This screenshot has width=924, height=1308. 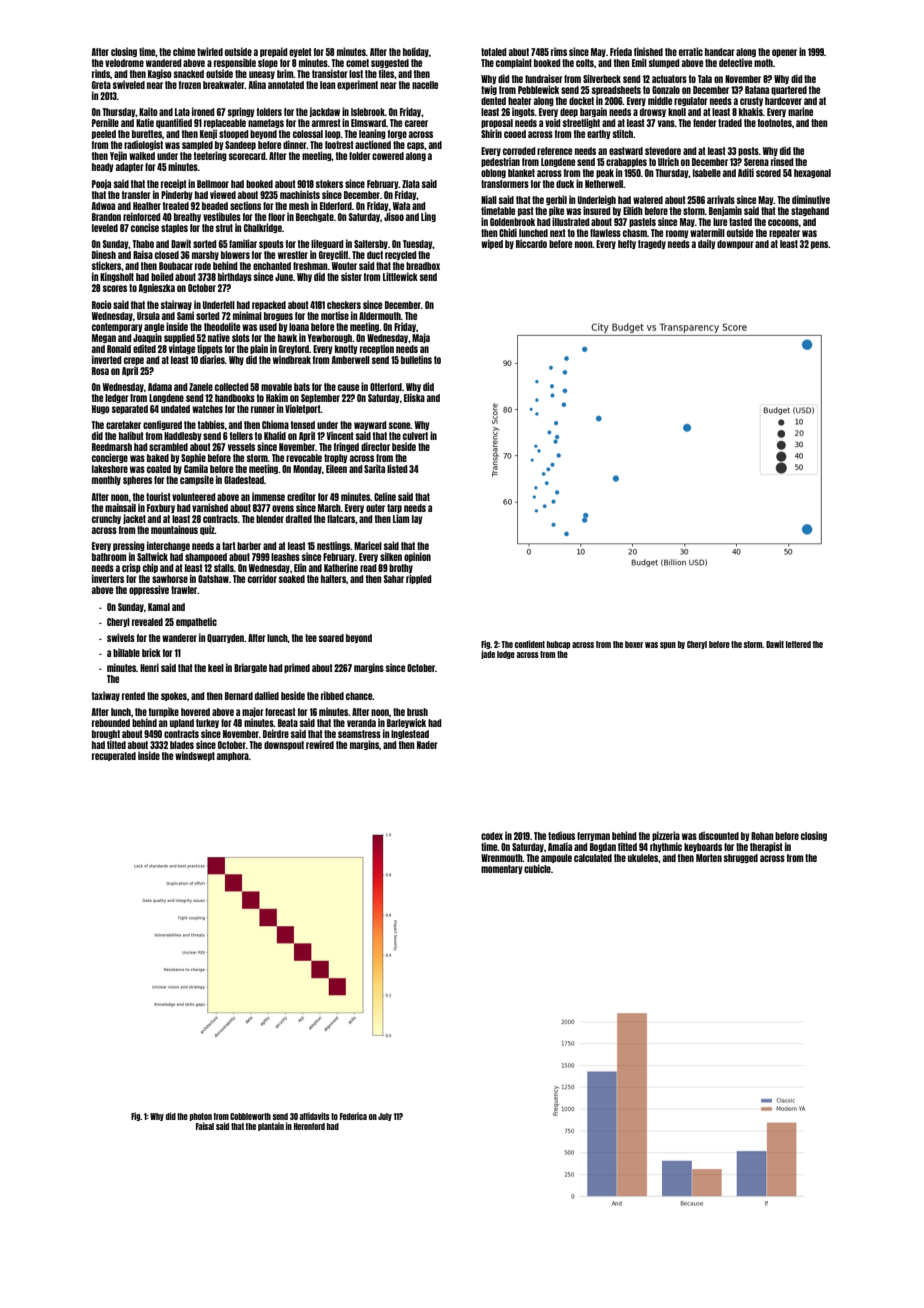 I want to click on lettered, so click(x=798, y=644).
